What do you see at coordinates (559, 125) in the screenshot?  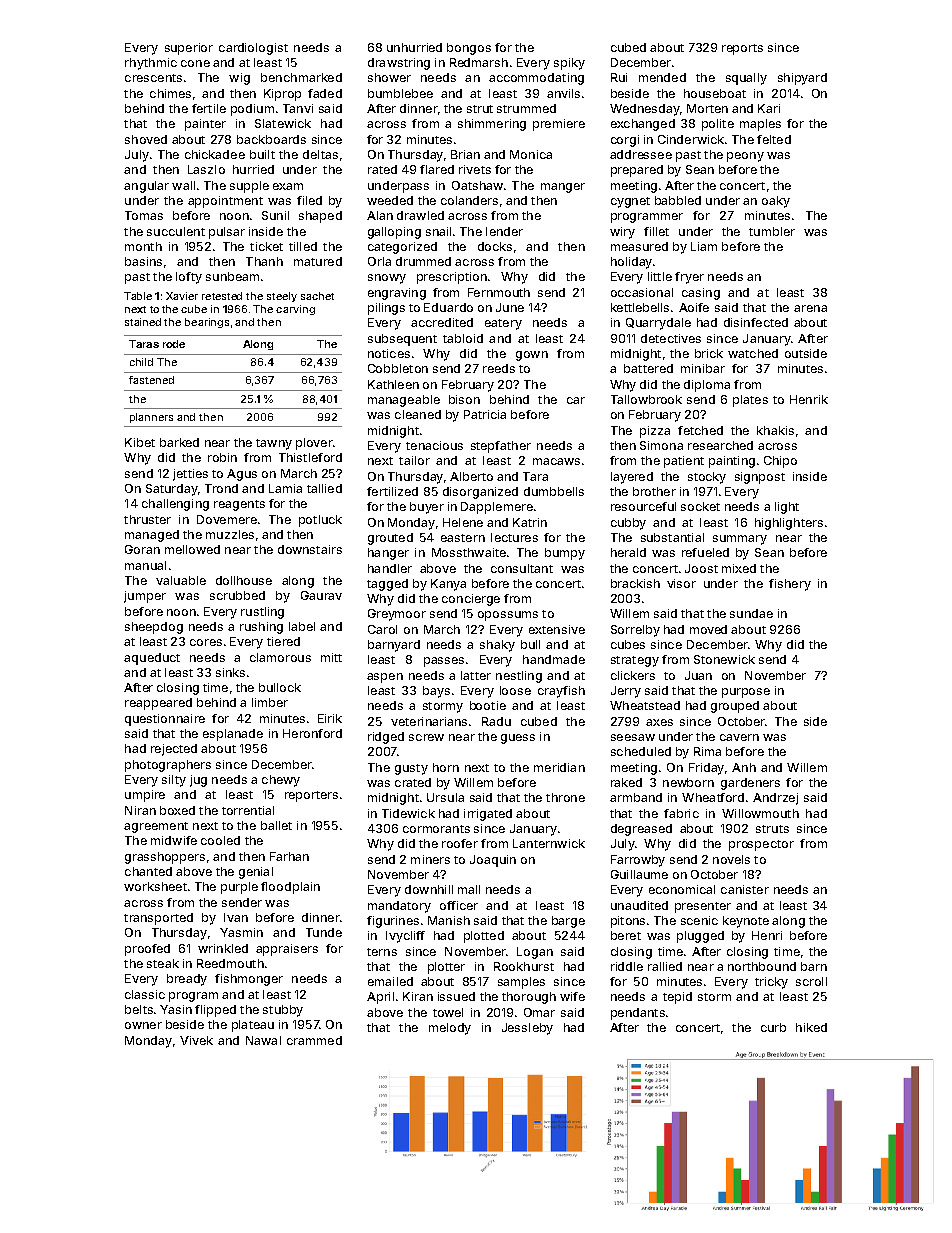 I see `premiere` at bounding box center [559, 125].
